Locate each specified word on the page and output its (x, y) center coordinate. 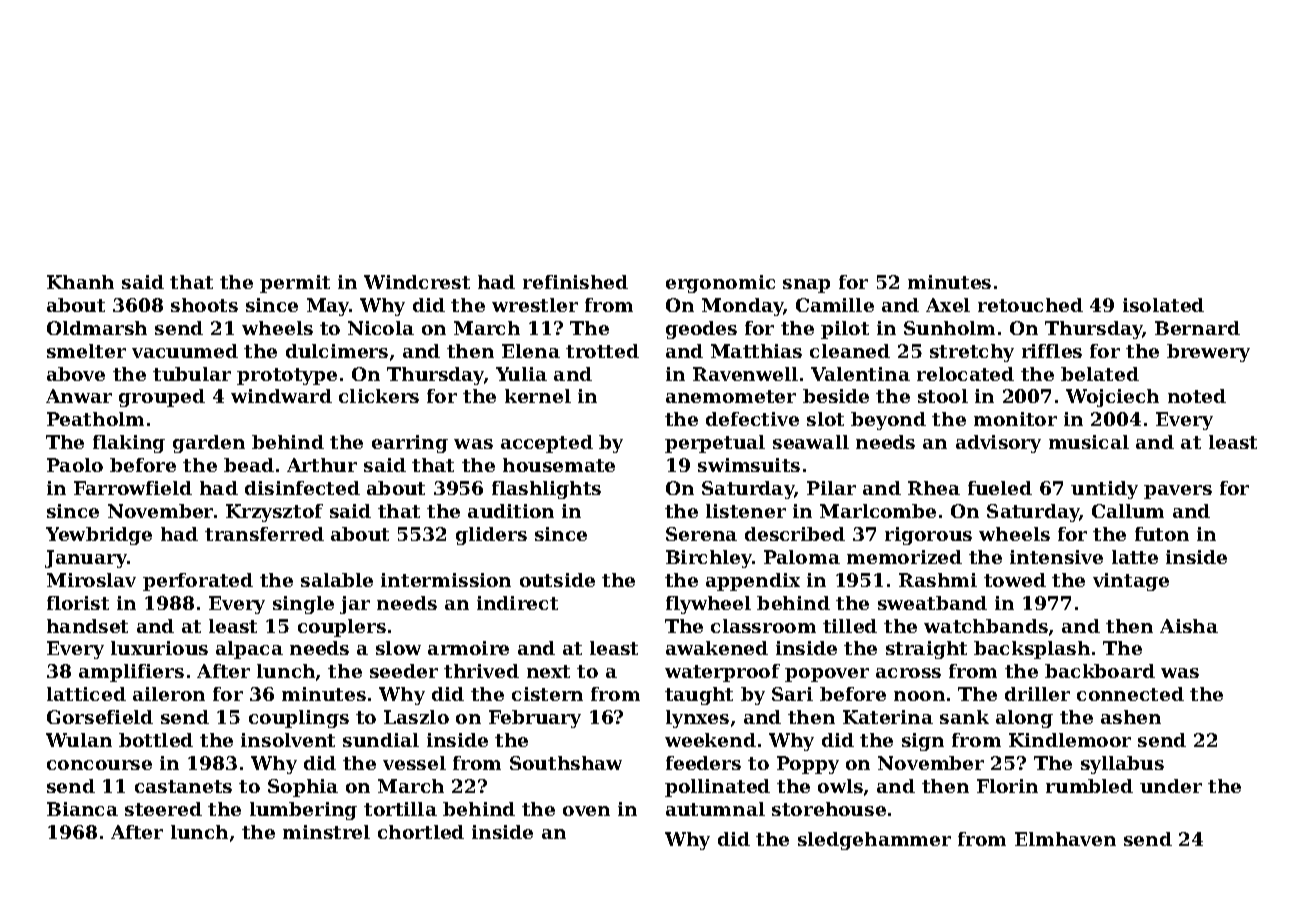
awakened (717, 648)
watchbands (986, 626)
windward (281, 396)
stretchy (972, 353)
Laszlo (416, 717)
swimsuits (749, 465)
